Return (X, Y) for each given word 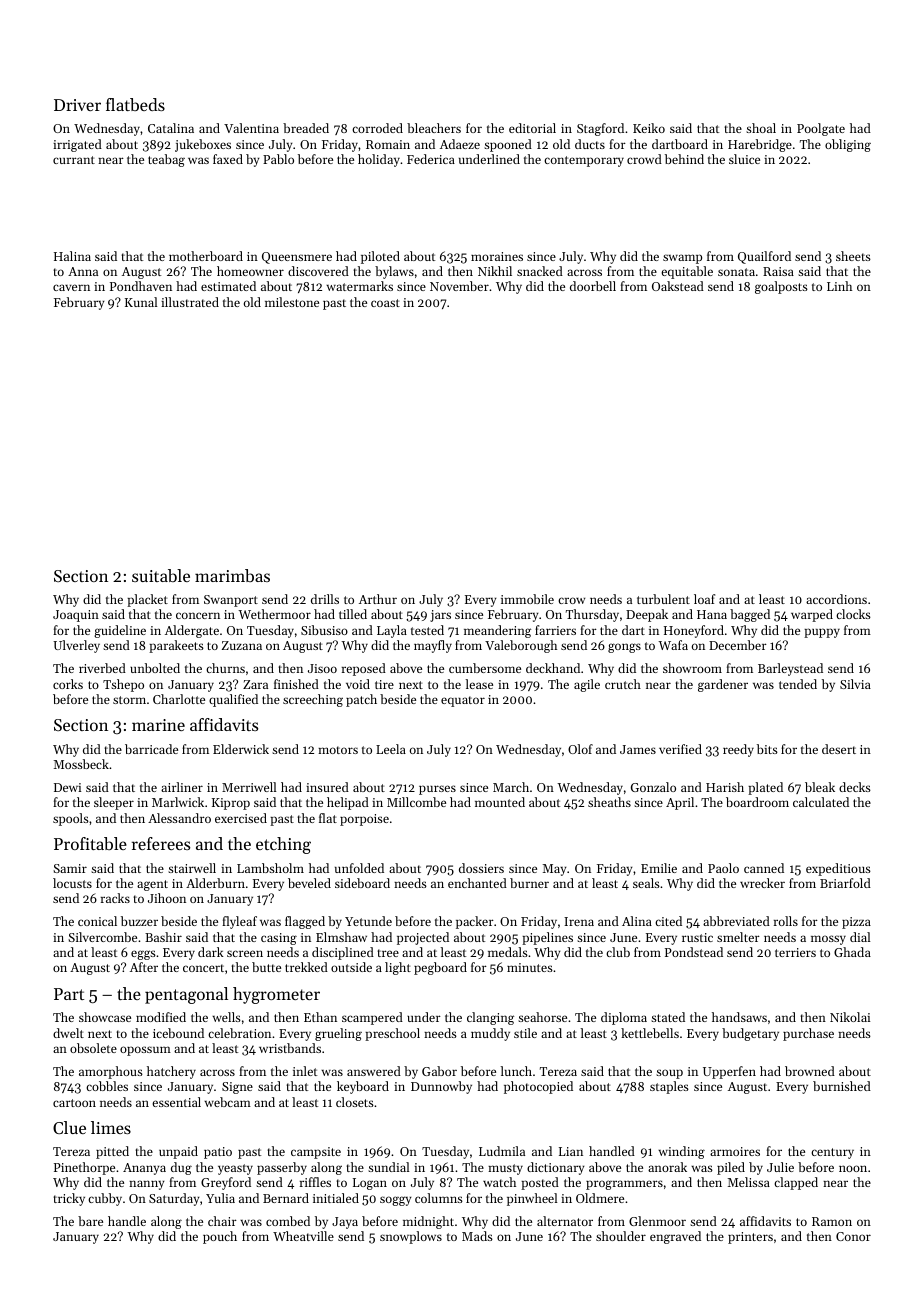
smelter (738, 937)
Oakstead (678, 286)
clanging (490, 1018)
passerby (282, 1168)
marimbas (232, 575)
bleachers (434, 128)
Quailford (764, 257)
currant (74, 160)
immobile (527, 599)
